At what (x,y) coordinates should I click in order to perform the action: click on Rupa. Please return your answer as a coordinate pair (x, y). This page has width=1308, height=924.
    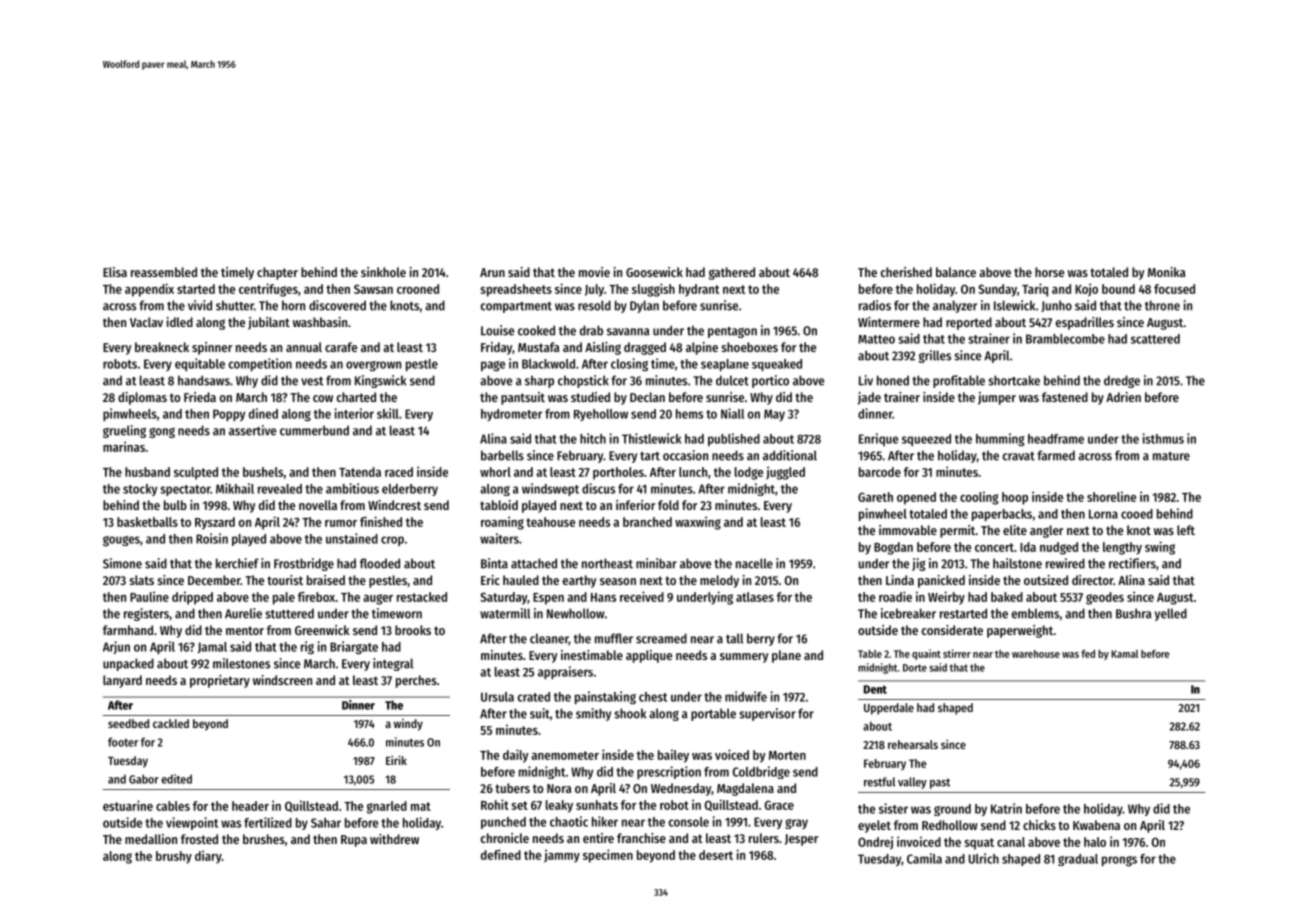
    Looking at the image, I should click on (354, 841).
